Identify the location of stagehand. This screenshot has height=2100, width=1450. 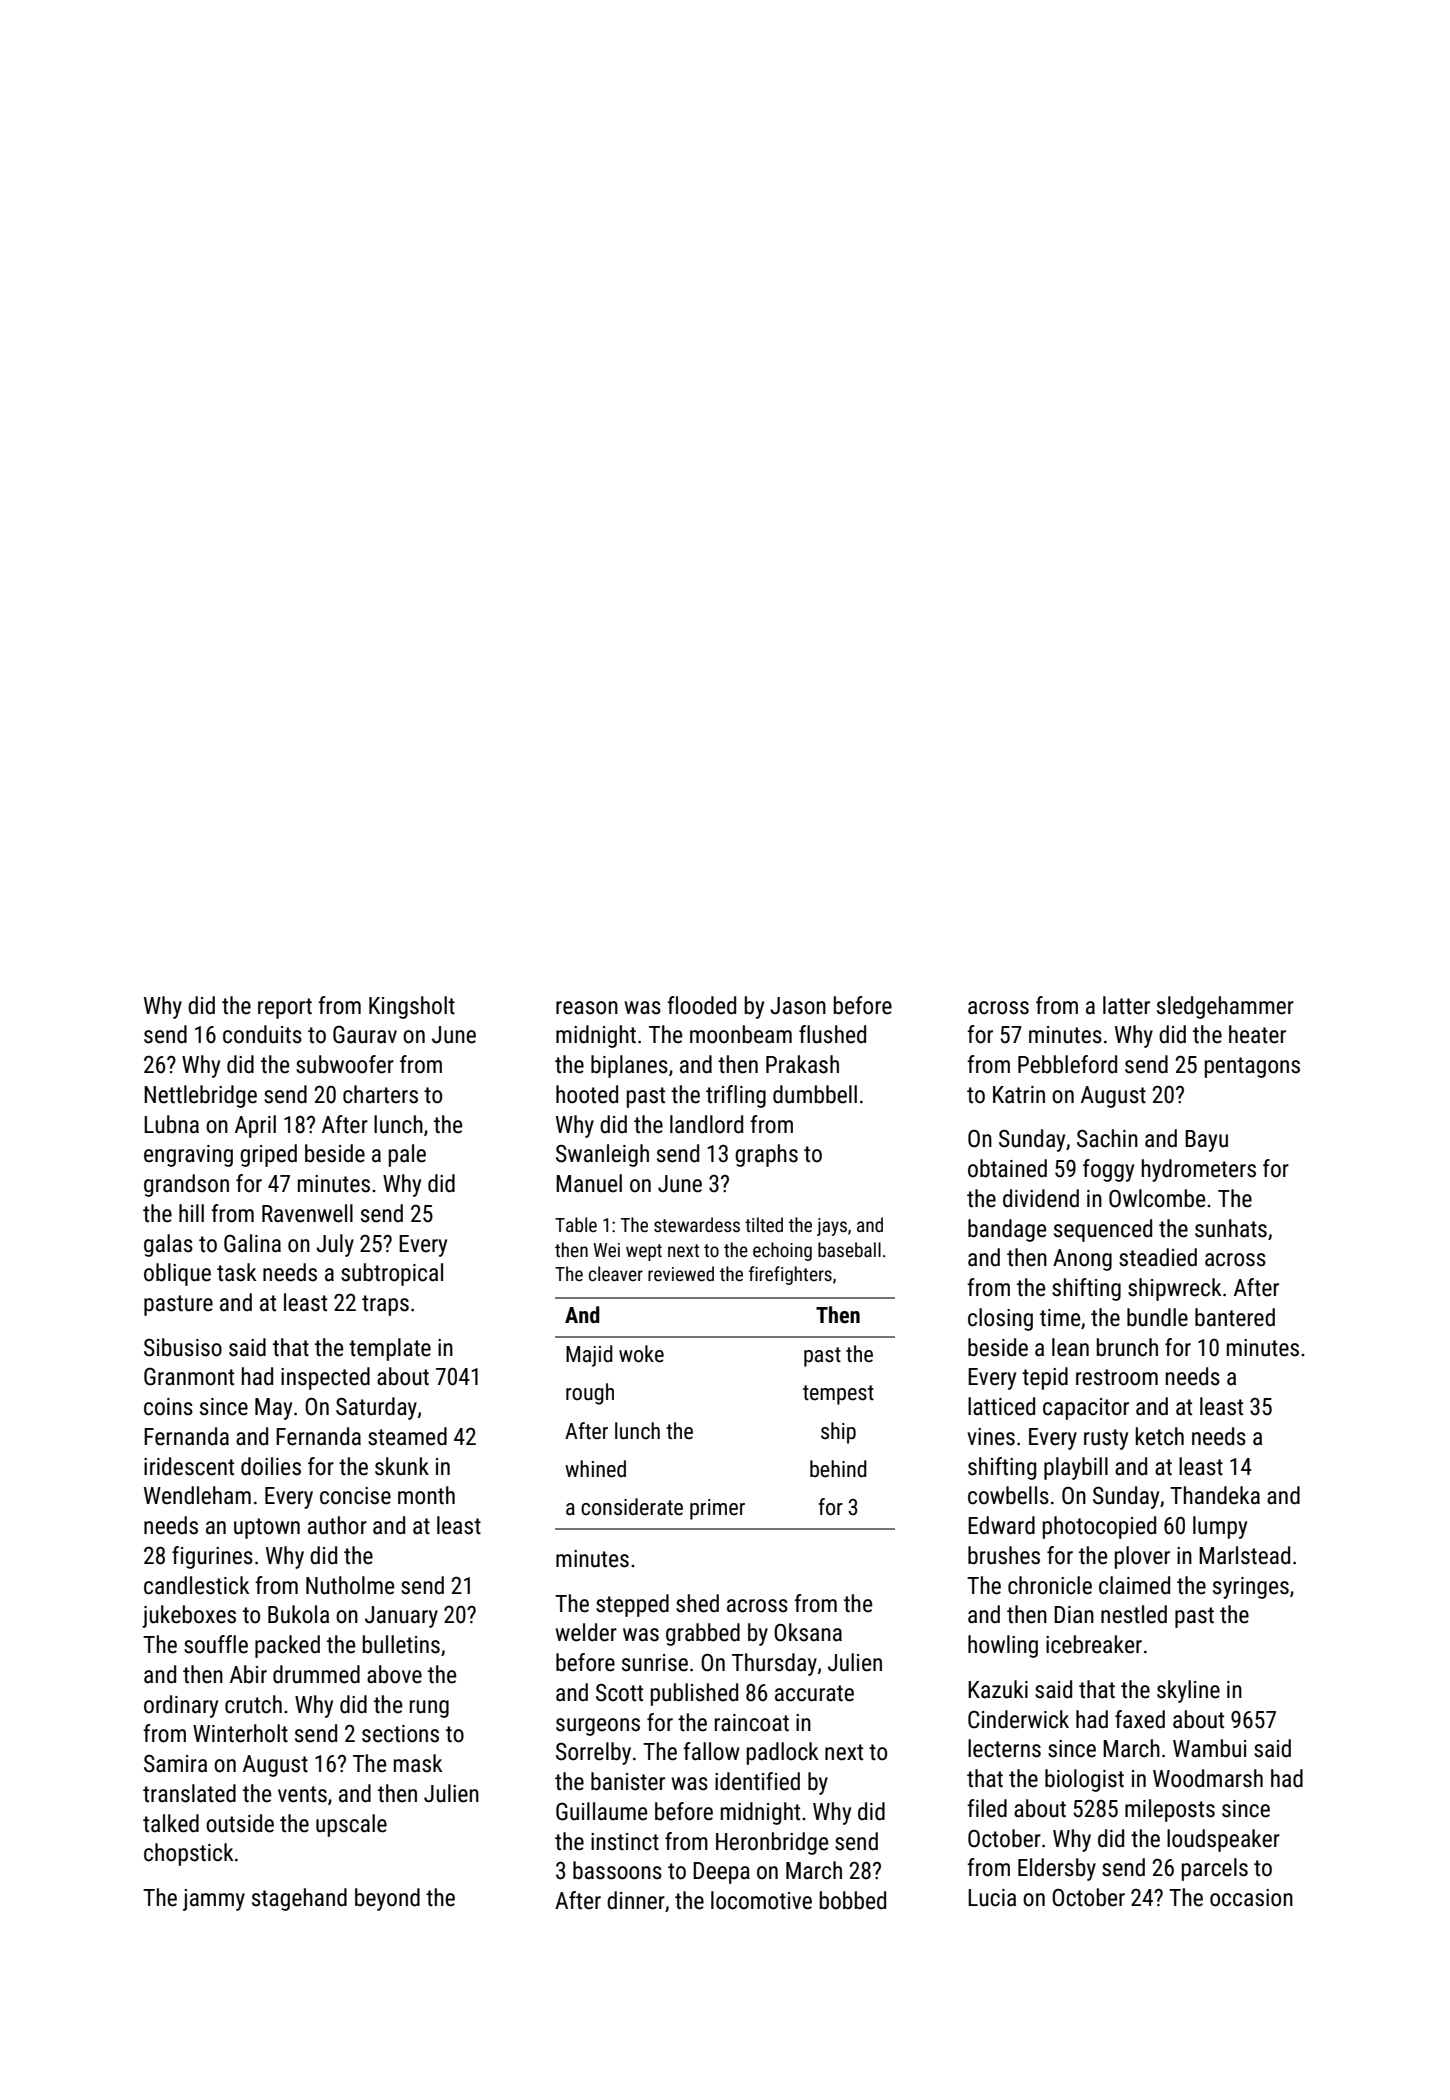
(299, 1899).
